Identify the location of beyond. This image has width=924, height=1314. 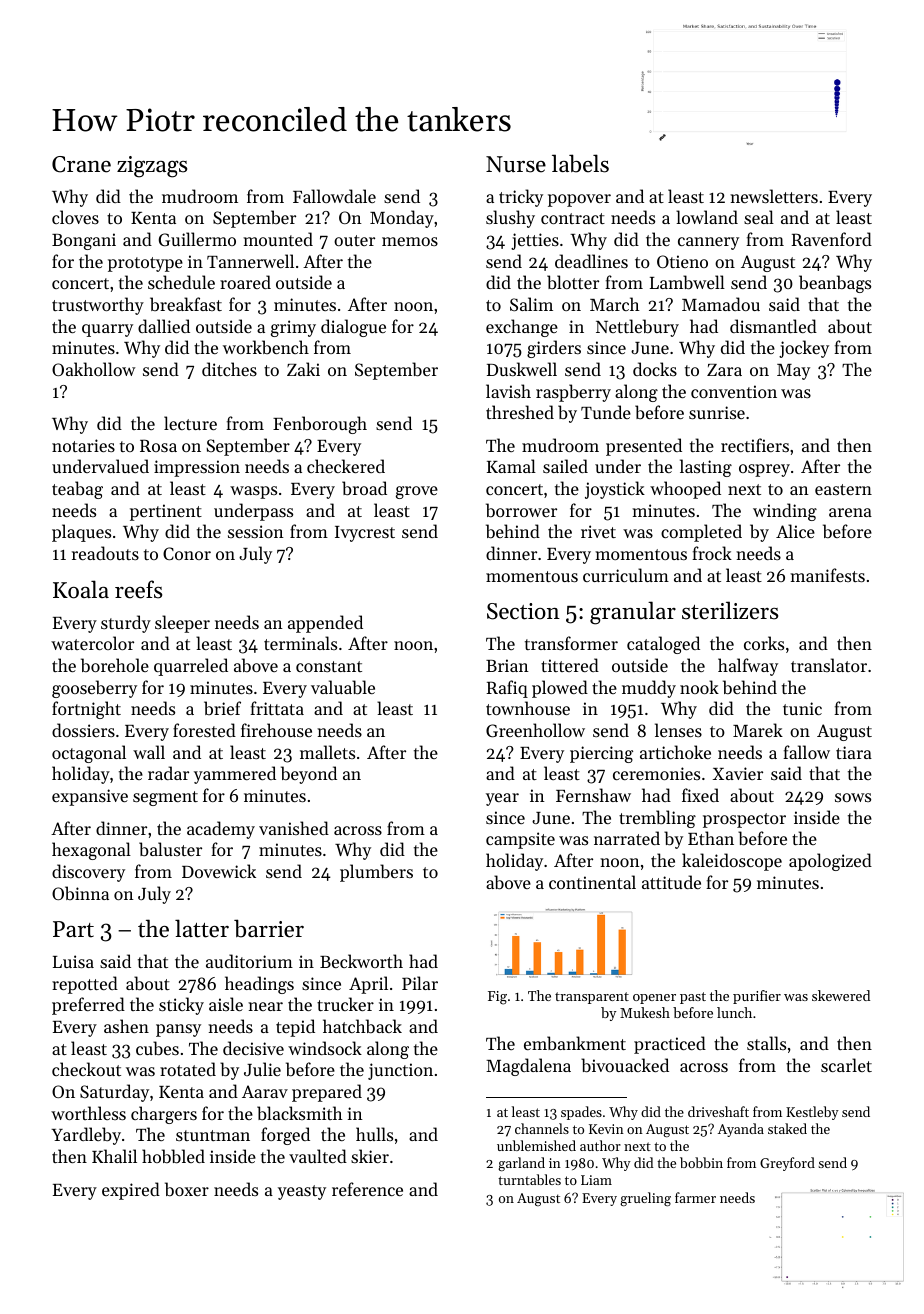
(309, 775).
